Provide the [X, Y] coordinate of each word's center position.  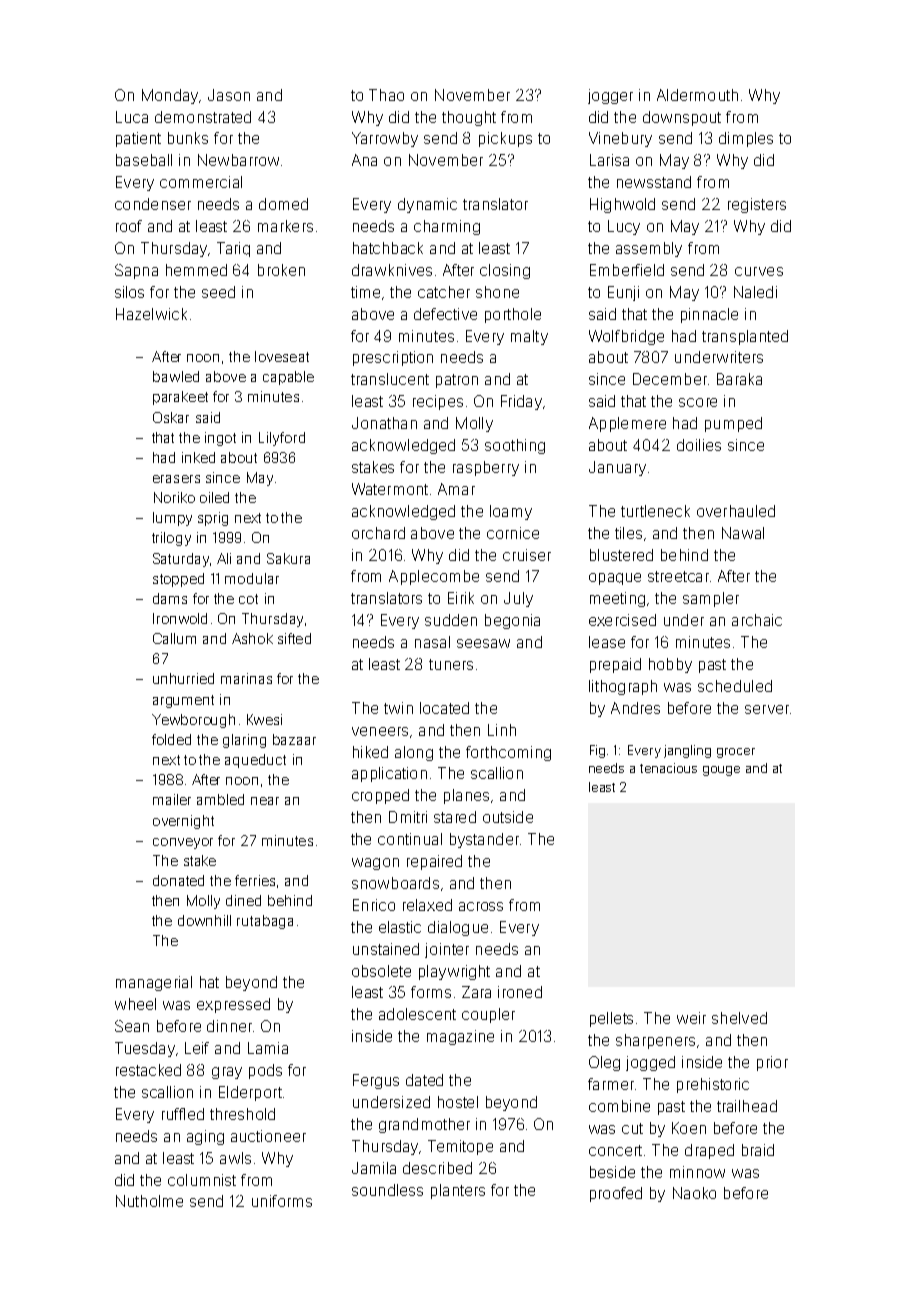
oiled [214, 497]
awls [235, 1158]
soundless [387, 1190]
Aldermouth [697, 95]
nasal [432, 642]
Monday [170, 96]
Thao [386, 95]
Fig [597, 751]
